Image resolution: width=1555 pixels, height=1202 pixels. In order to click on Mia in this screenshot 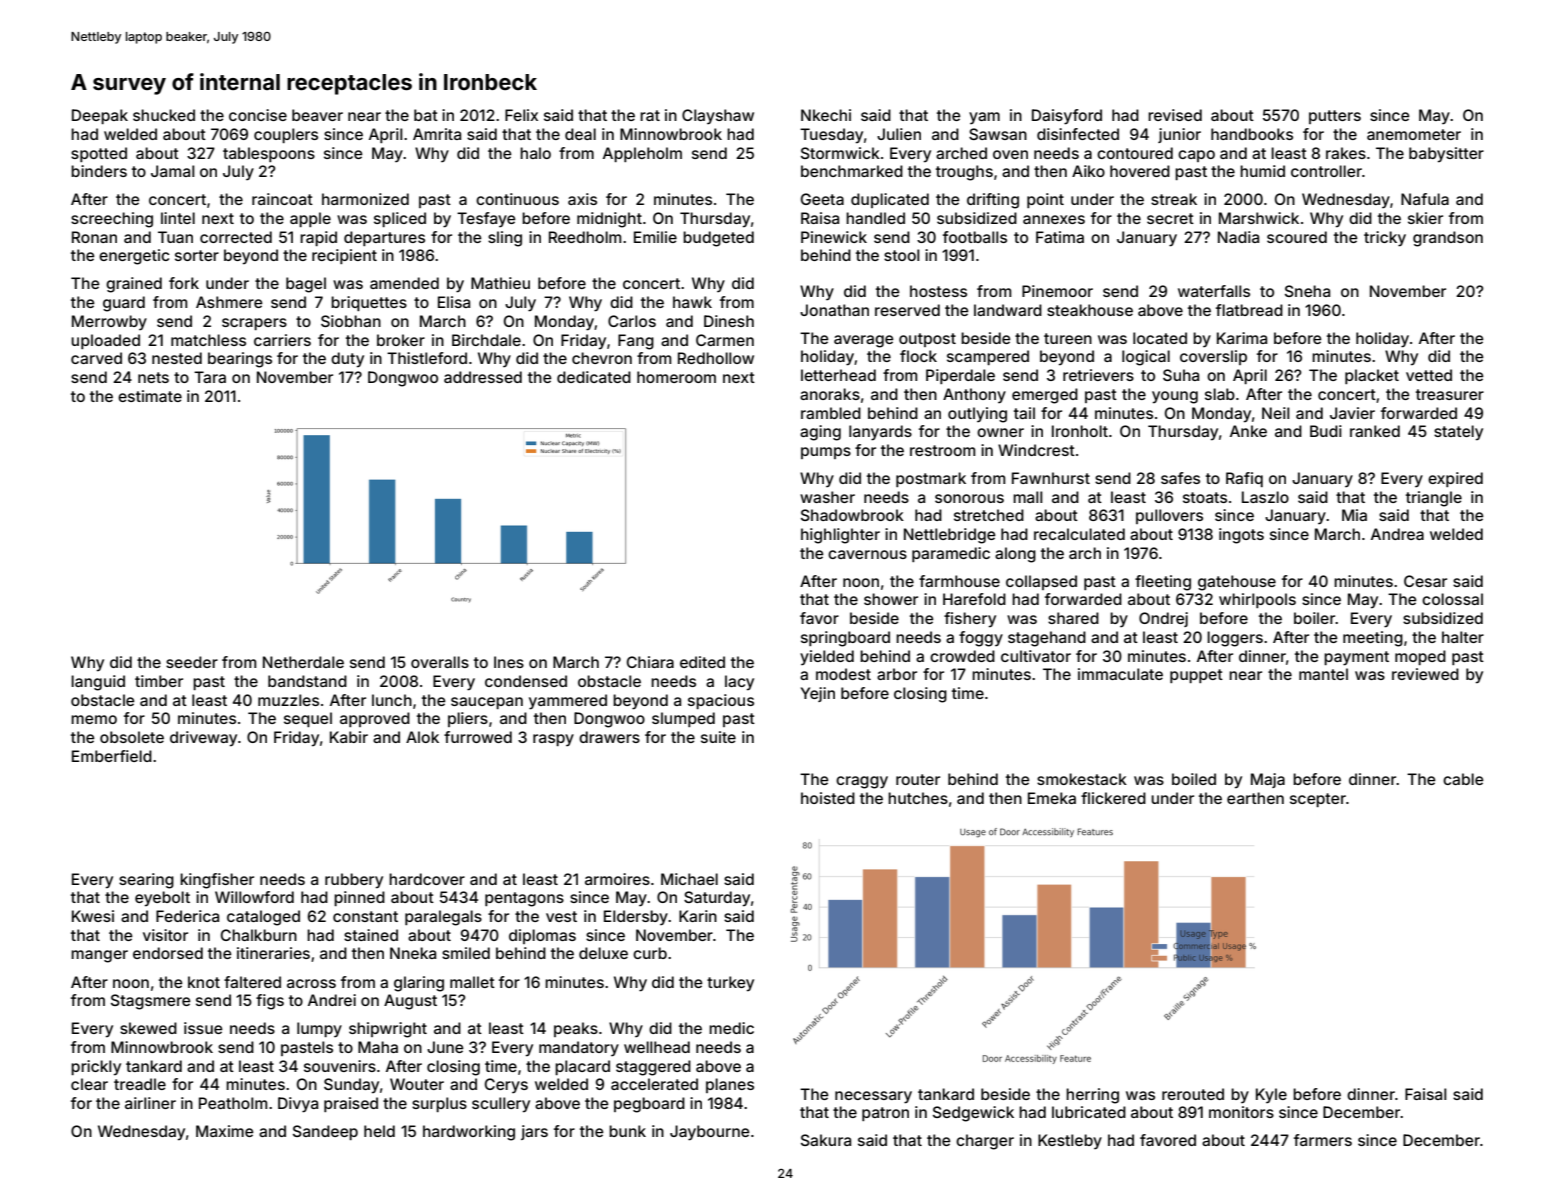, I will do `click(1354, 515)`.
